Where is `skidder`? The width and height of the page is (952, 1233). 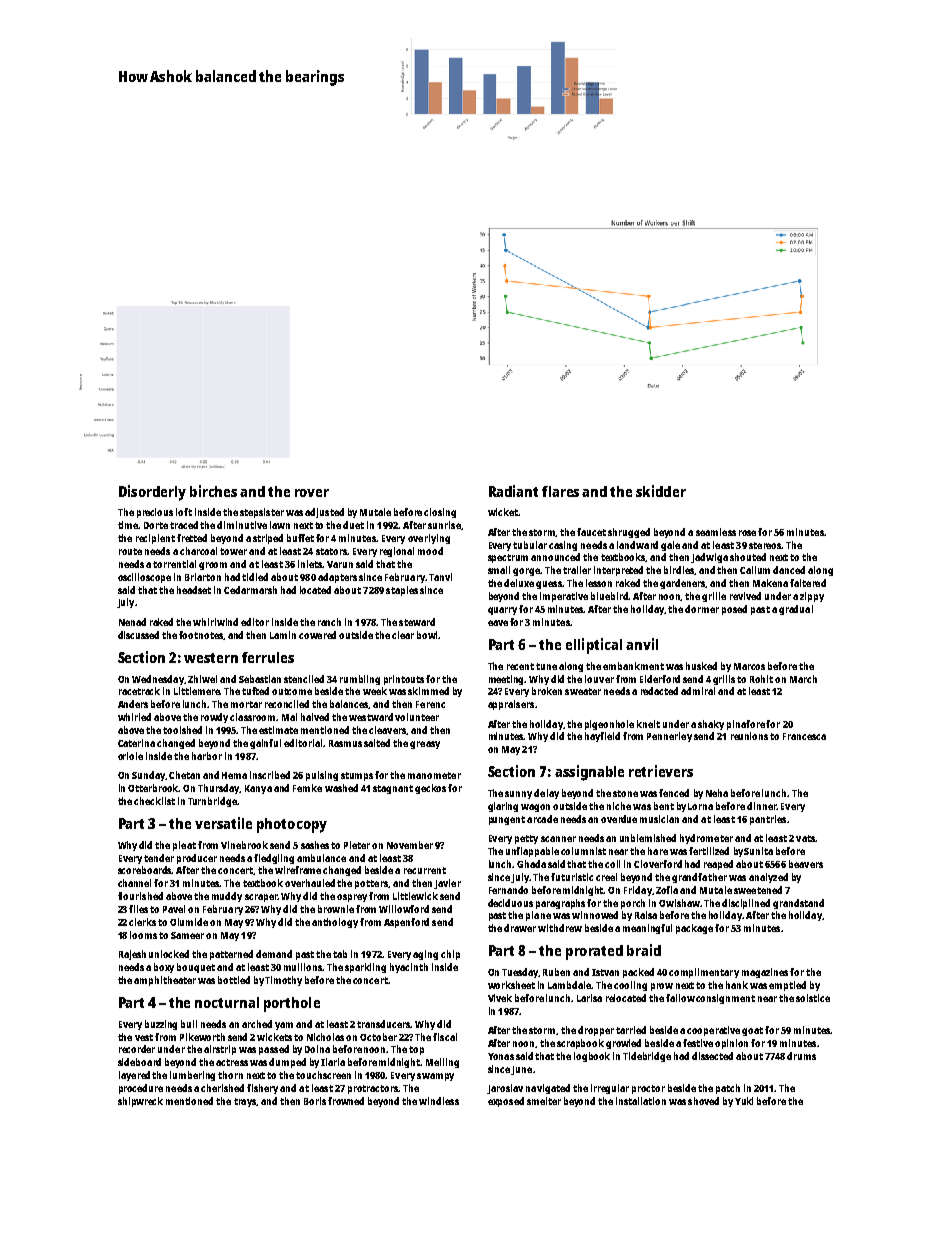
skidder is located at coordinates (661, 491).
